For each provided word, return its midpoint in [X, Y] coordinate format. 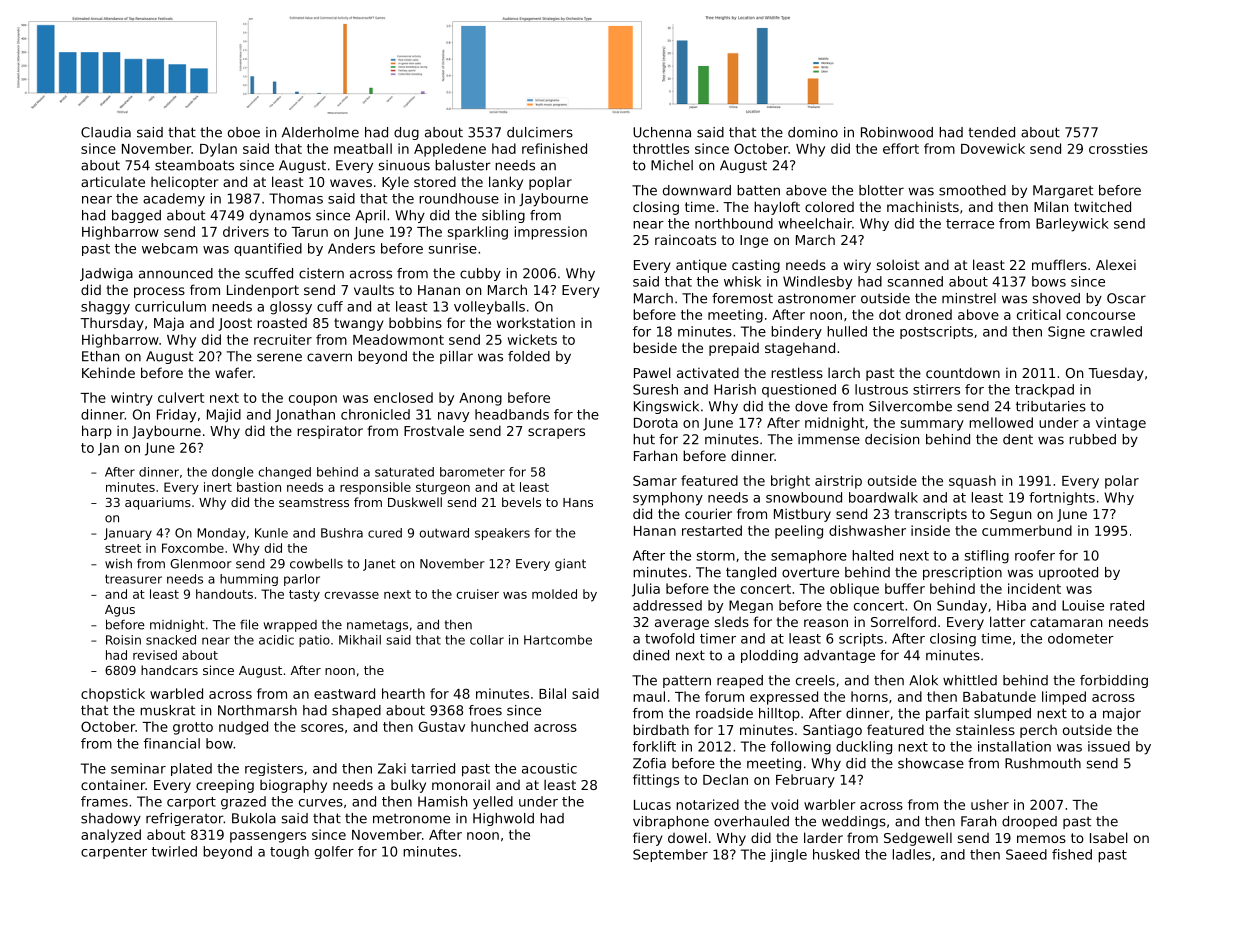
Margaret [1063, 191]
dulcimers [540, 132]
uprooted [1068, 573]
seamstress [314, 502]
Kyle [395, 183]
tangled [751, 573]
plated [191, 769]
